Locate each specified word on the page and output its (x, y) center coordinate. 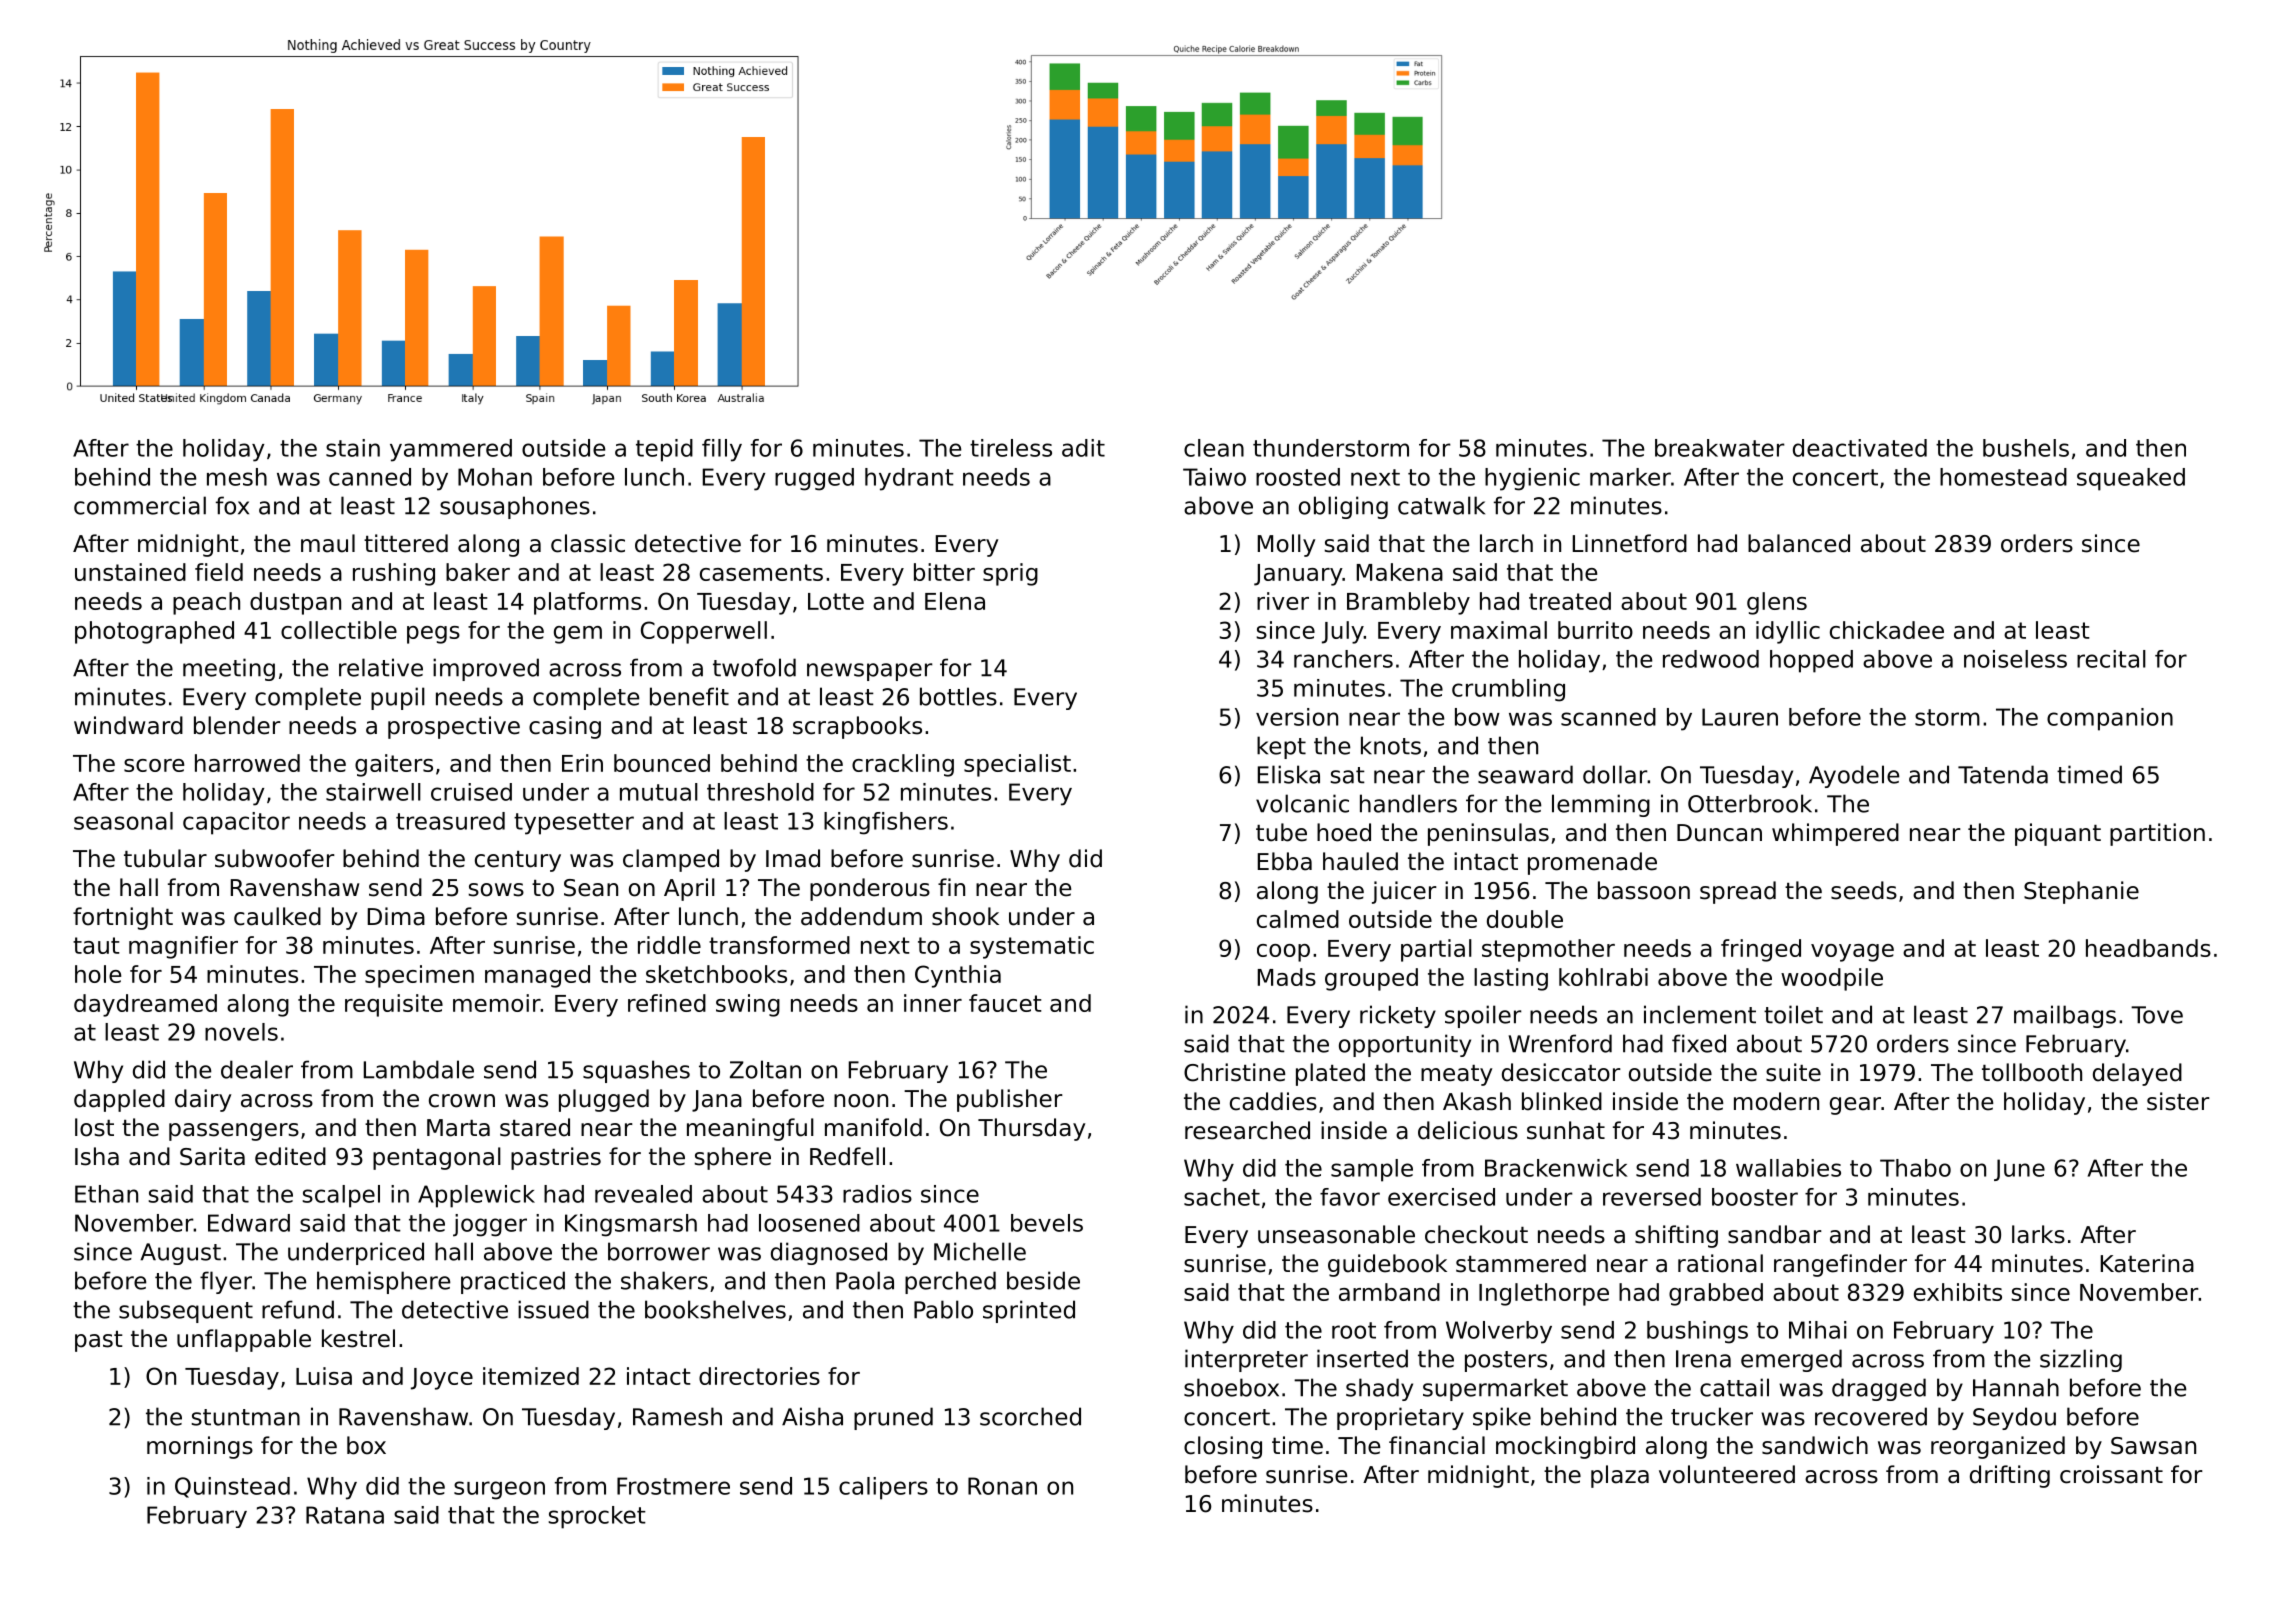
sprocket (597, 1517)
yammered (451, 450)
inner (933, 1003)
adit (1083, 448)
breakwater (1720, 448)
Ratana (345, 1515)
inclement (1700, 1014)
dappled (119, 1100)
